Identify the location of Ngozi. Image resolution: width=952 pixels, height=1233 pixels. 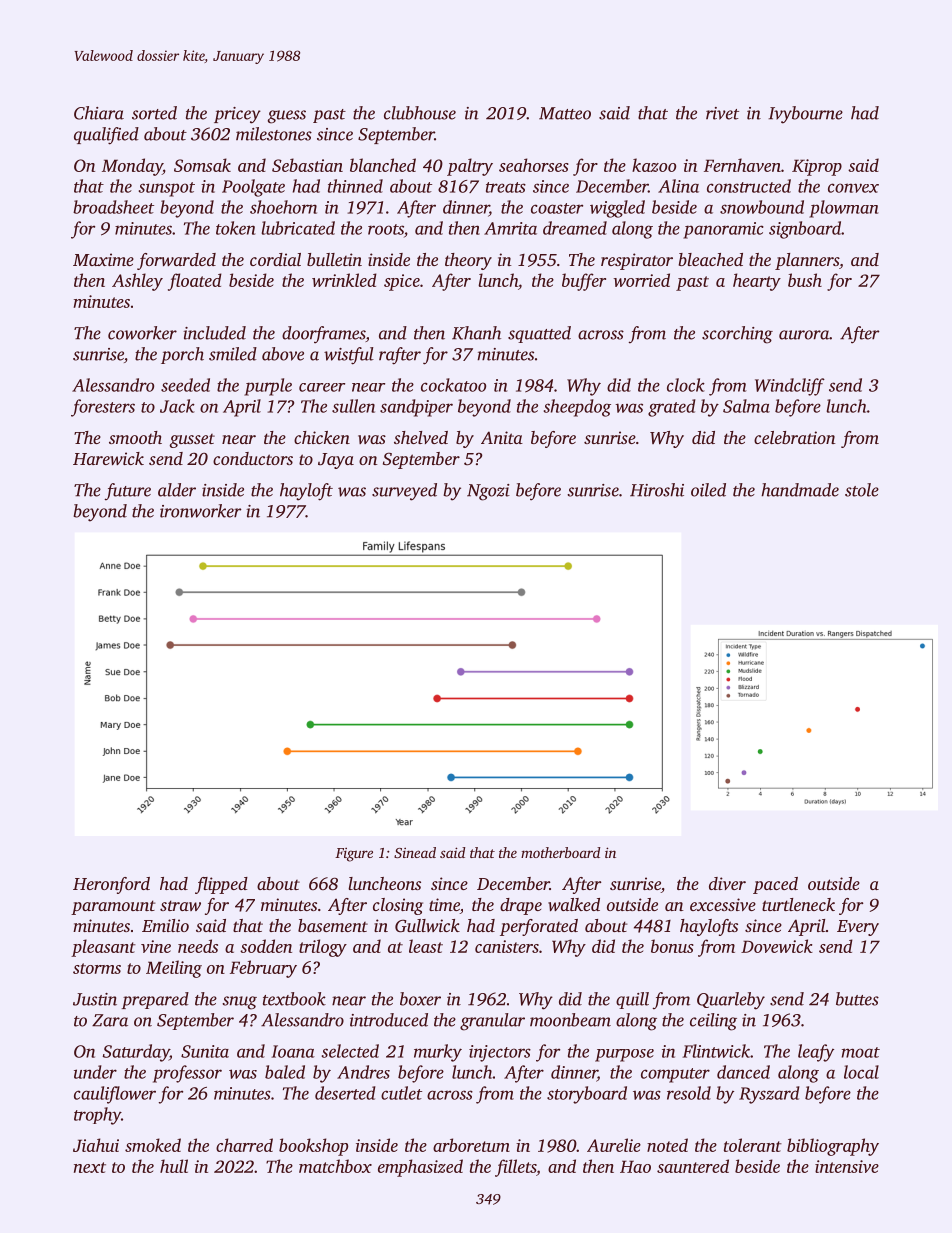
(488, 492).
